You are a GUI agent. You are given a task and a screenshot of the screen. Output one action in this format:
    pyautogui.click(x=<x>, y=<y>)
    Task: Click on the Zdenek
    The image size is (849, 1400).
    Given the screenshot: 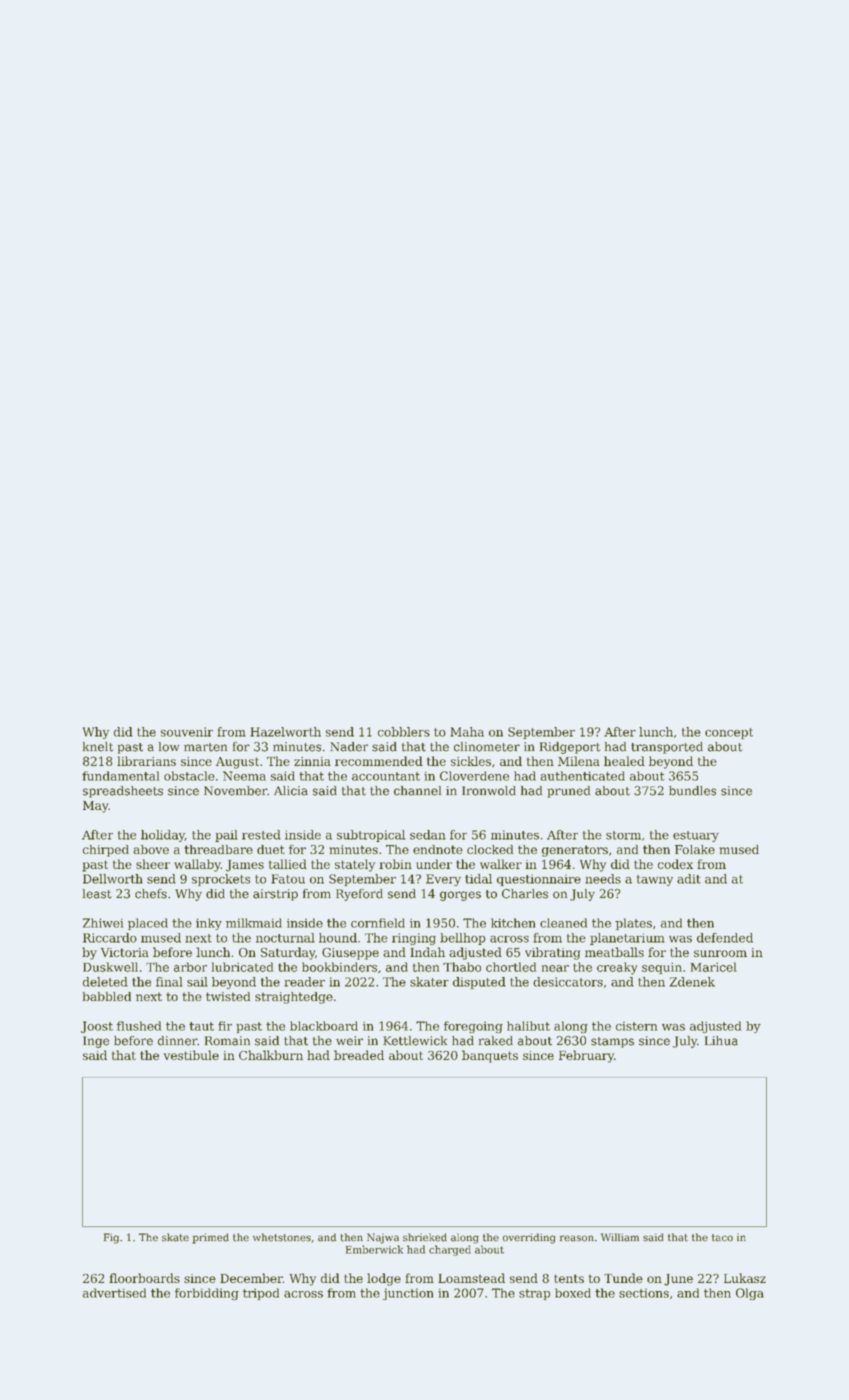 What is the action you would take?
    pyautogui.click(x=692, y=982)
